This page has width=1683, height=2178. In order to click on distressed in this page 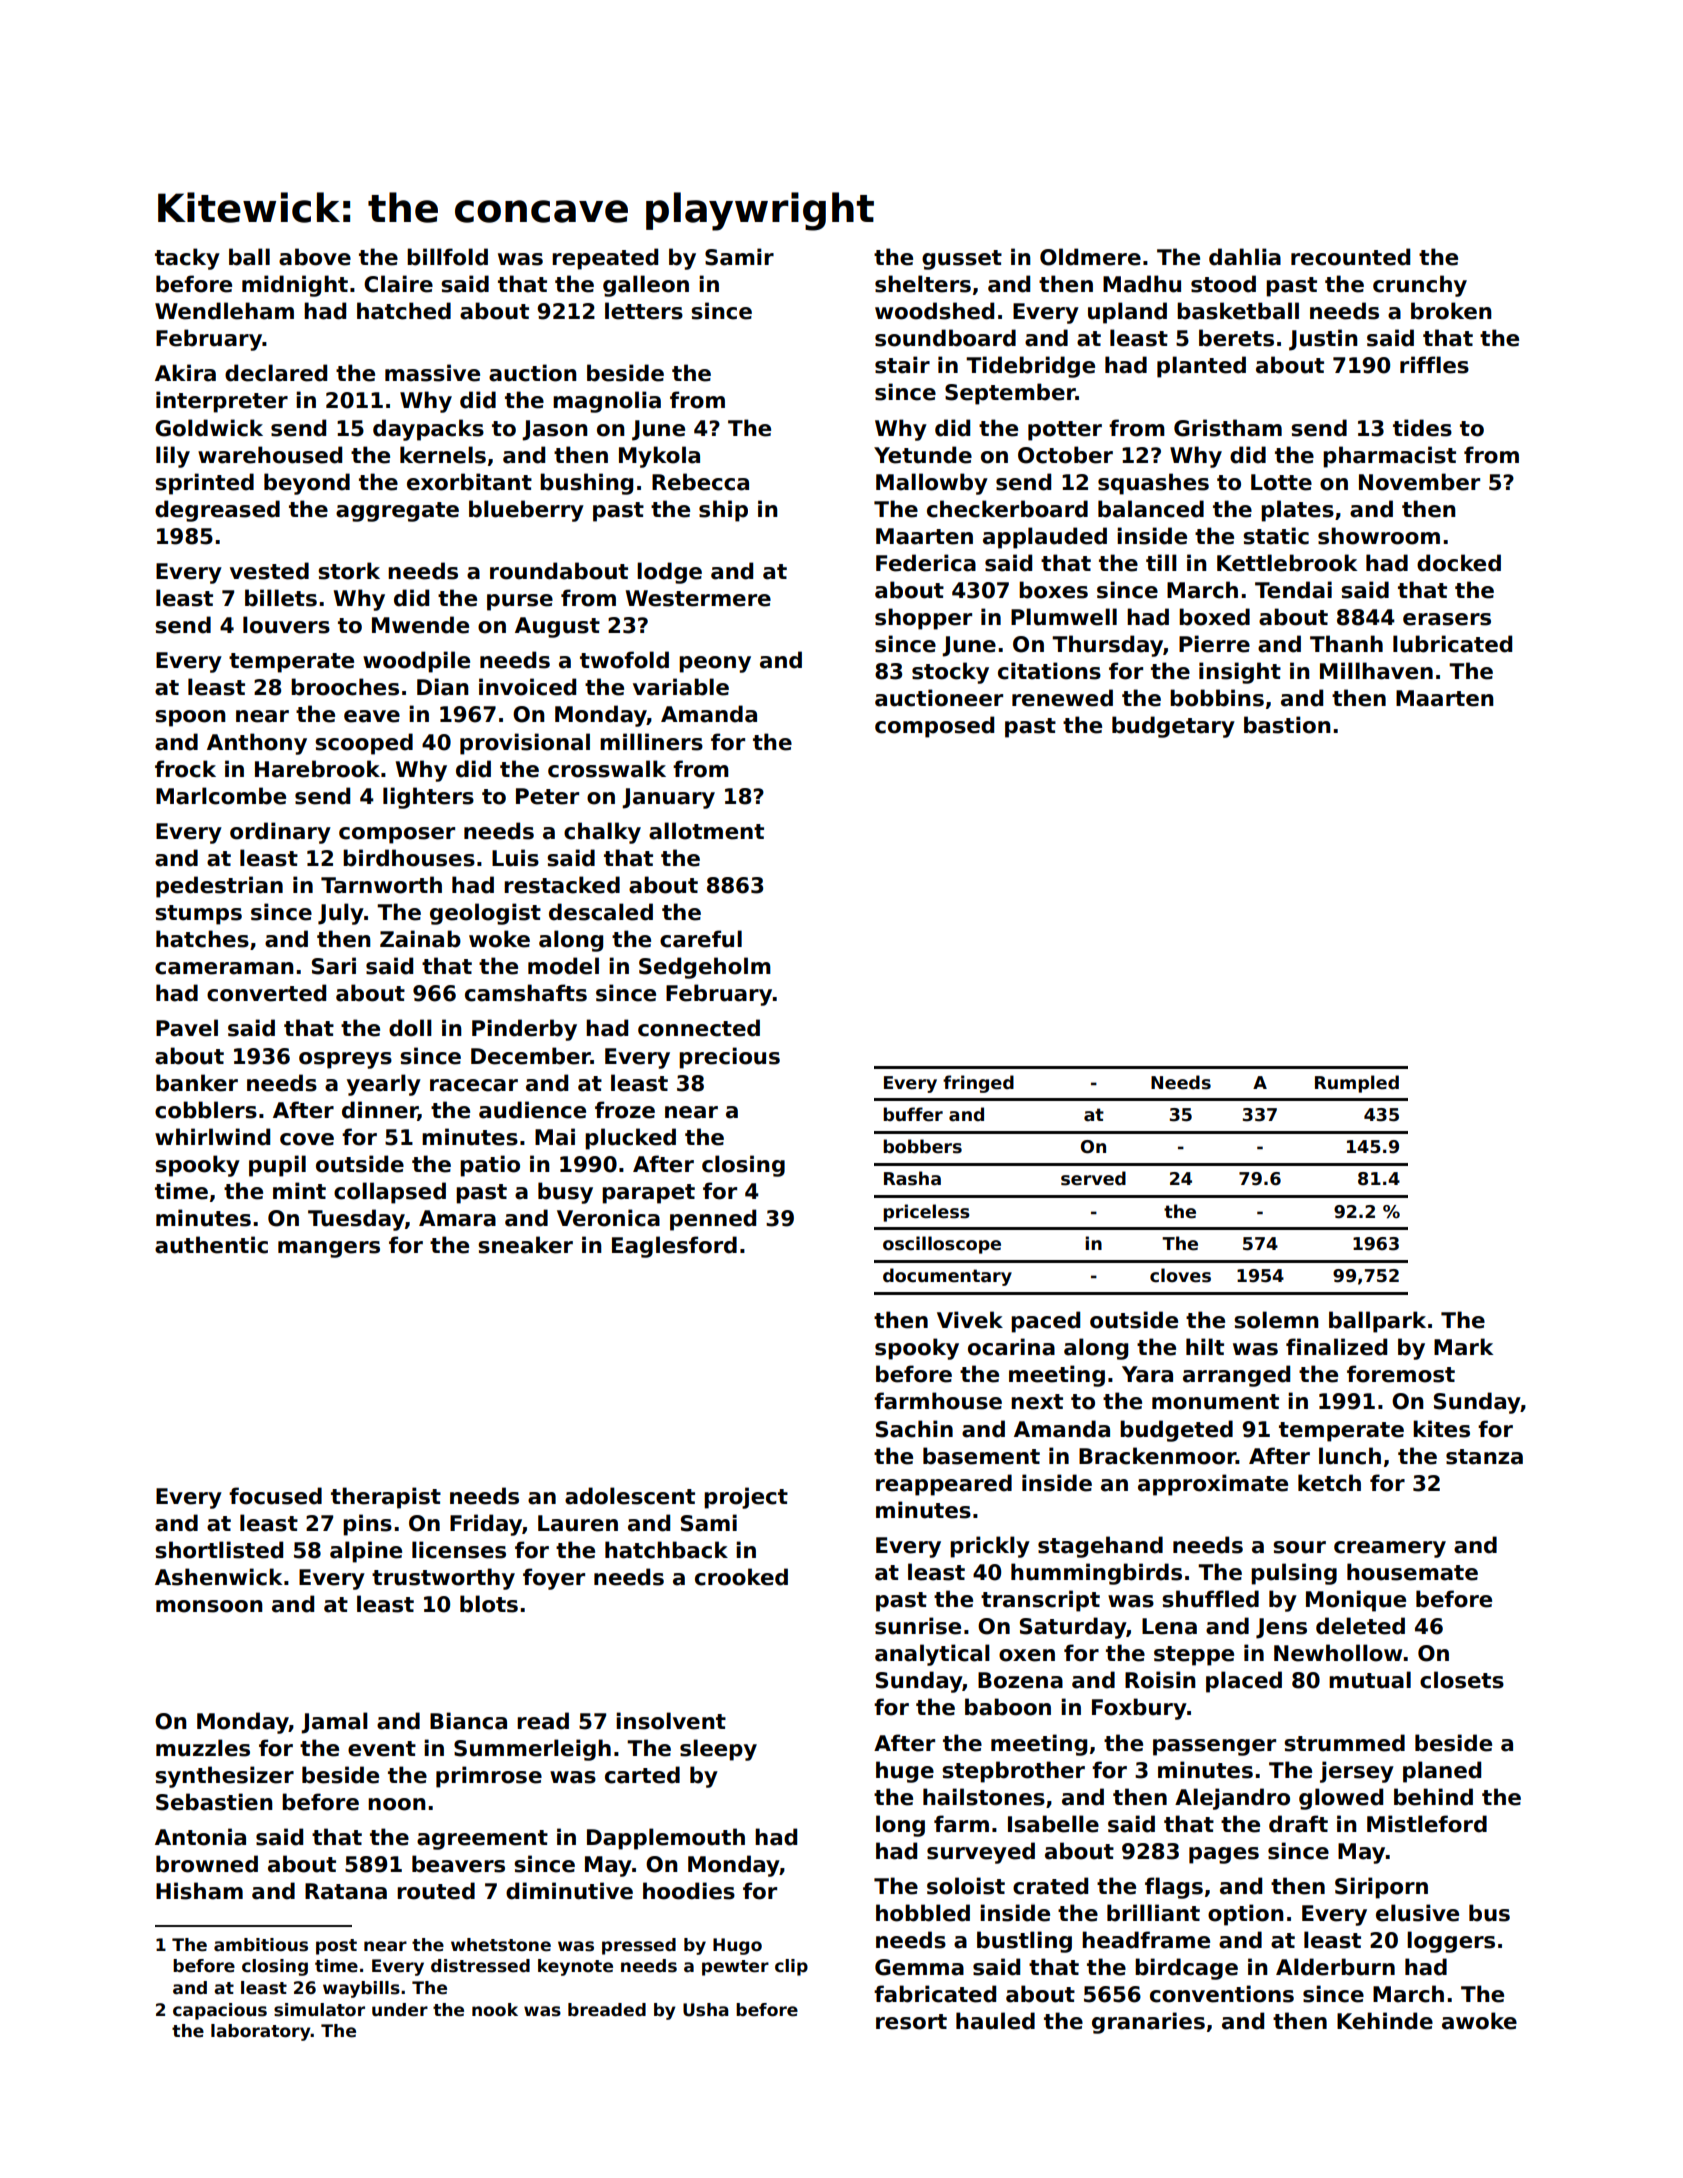, I will do `click(480, 1966)`.
